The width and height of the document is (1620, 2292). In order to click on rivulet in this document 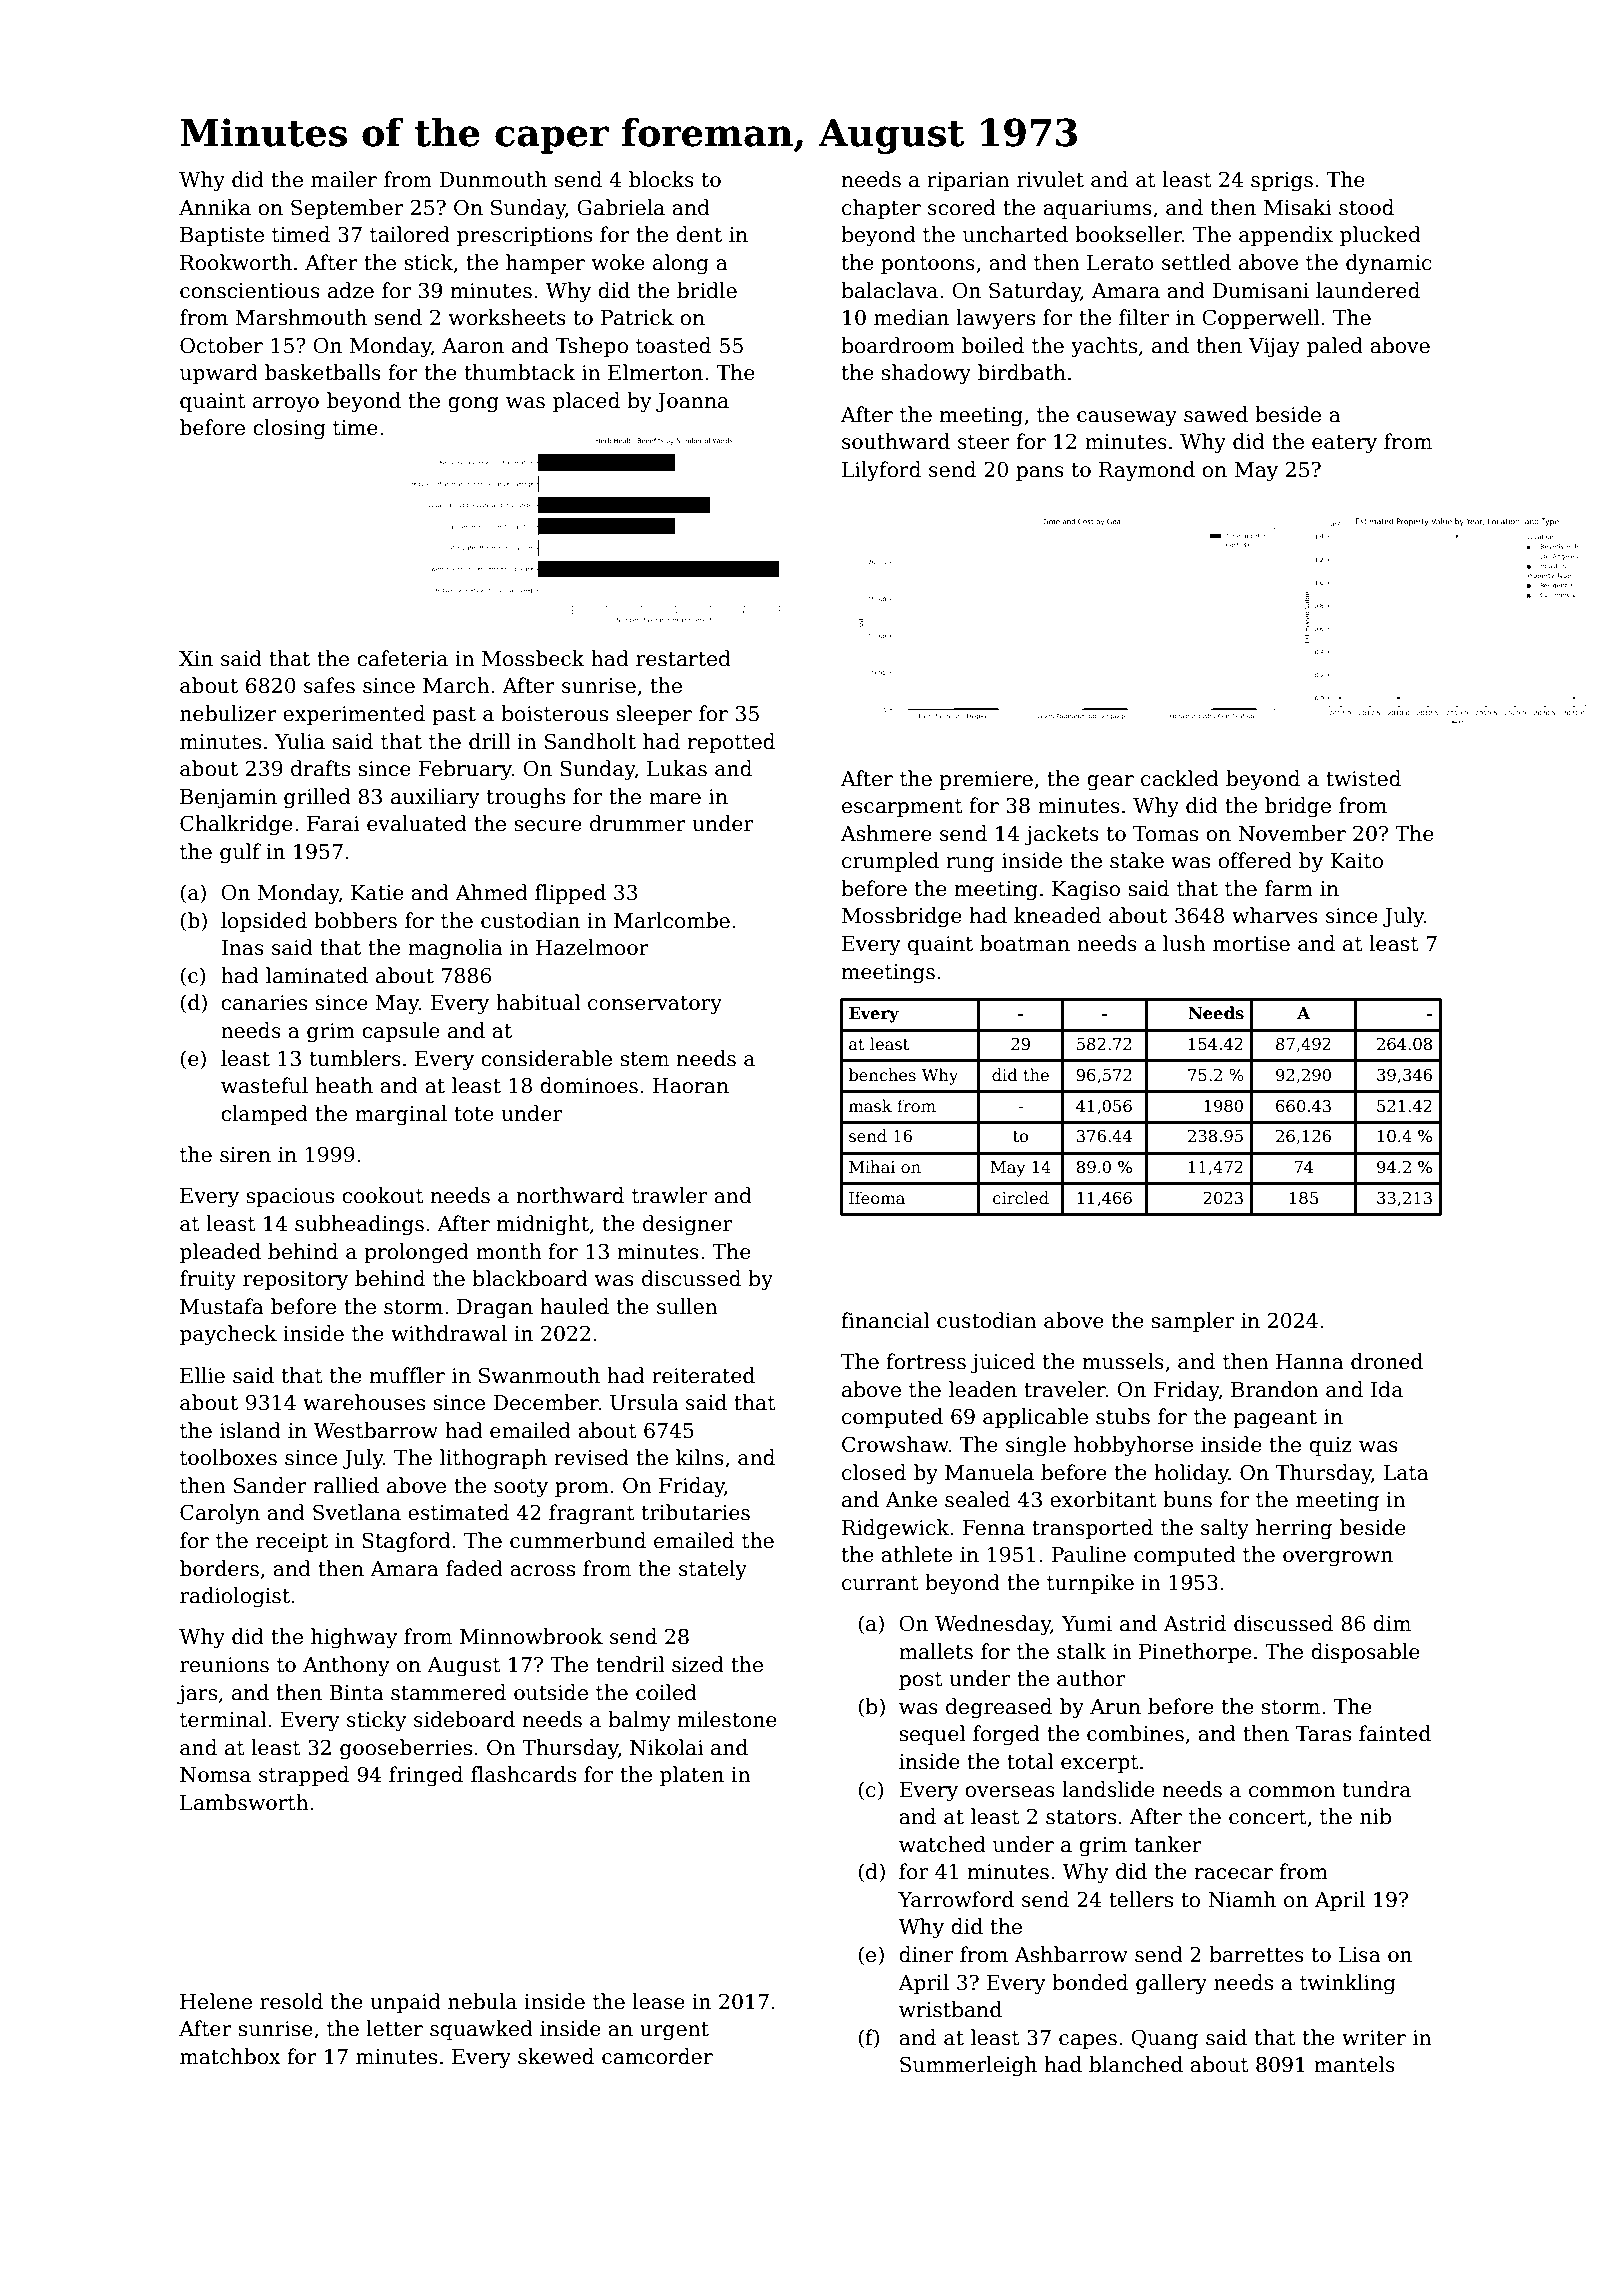, I will do `click(1050, 179)`.
